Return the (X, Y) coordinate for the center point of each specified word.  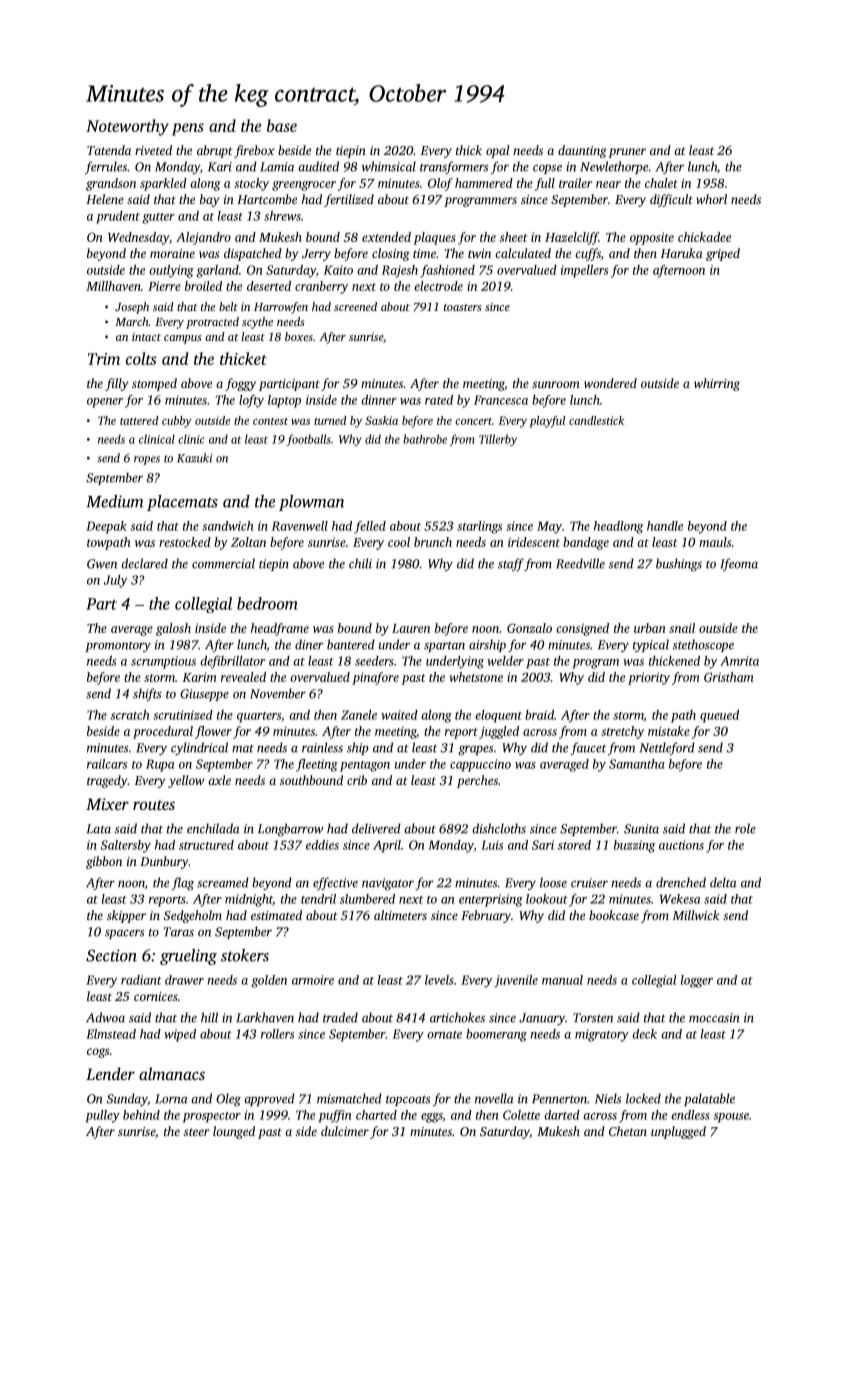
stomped (154, 384)
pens (188, 129)
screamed (223, 882)
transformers (454, 167)
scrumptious (163, 662)
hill (209, 1017)
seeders (374, 661)
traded (340, 1017)
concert (473, 421)
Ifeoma (739, 564)
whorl (711, 199)
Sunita (641, 829)
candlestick (596, 420)
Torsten (593, 1018)
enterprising (491, 900)
